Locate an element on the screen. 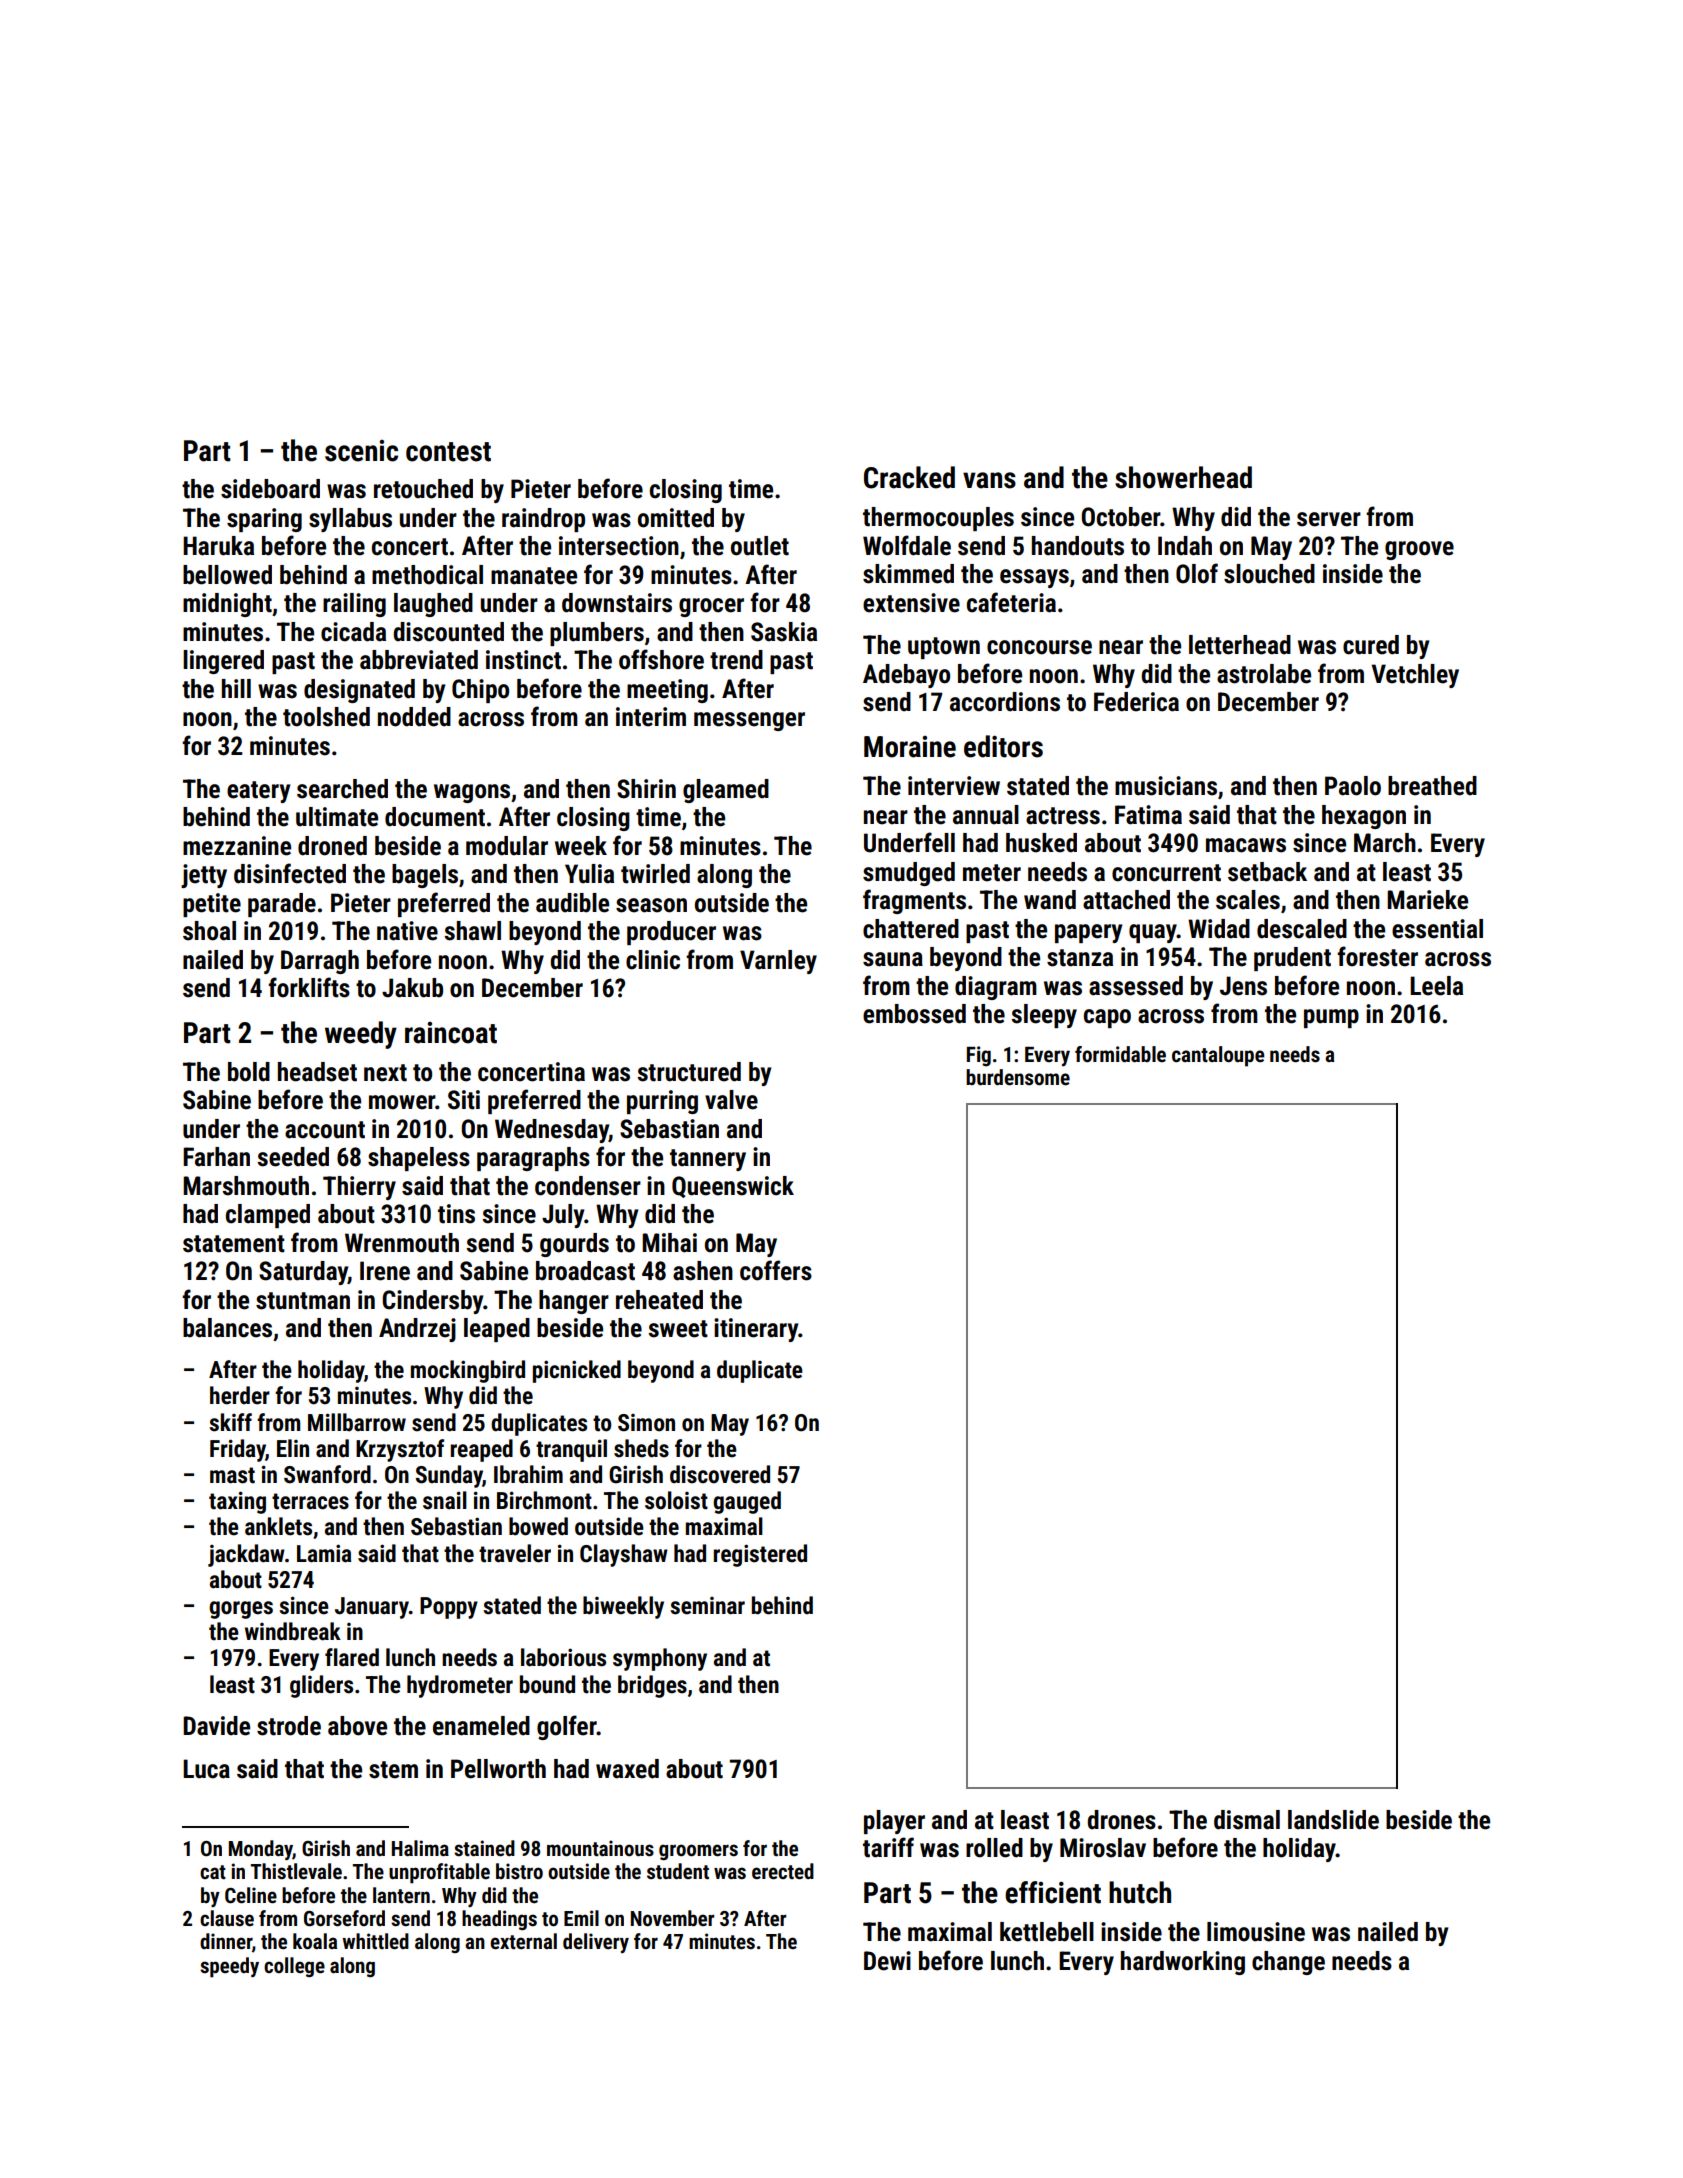 The width and height of the screenshot is (1683, 2178). showerhead is located at coordinates (1183, 477).
